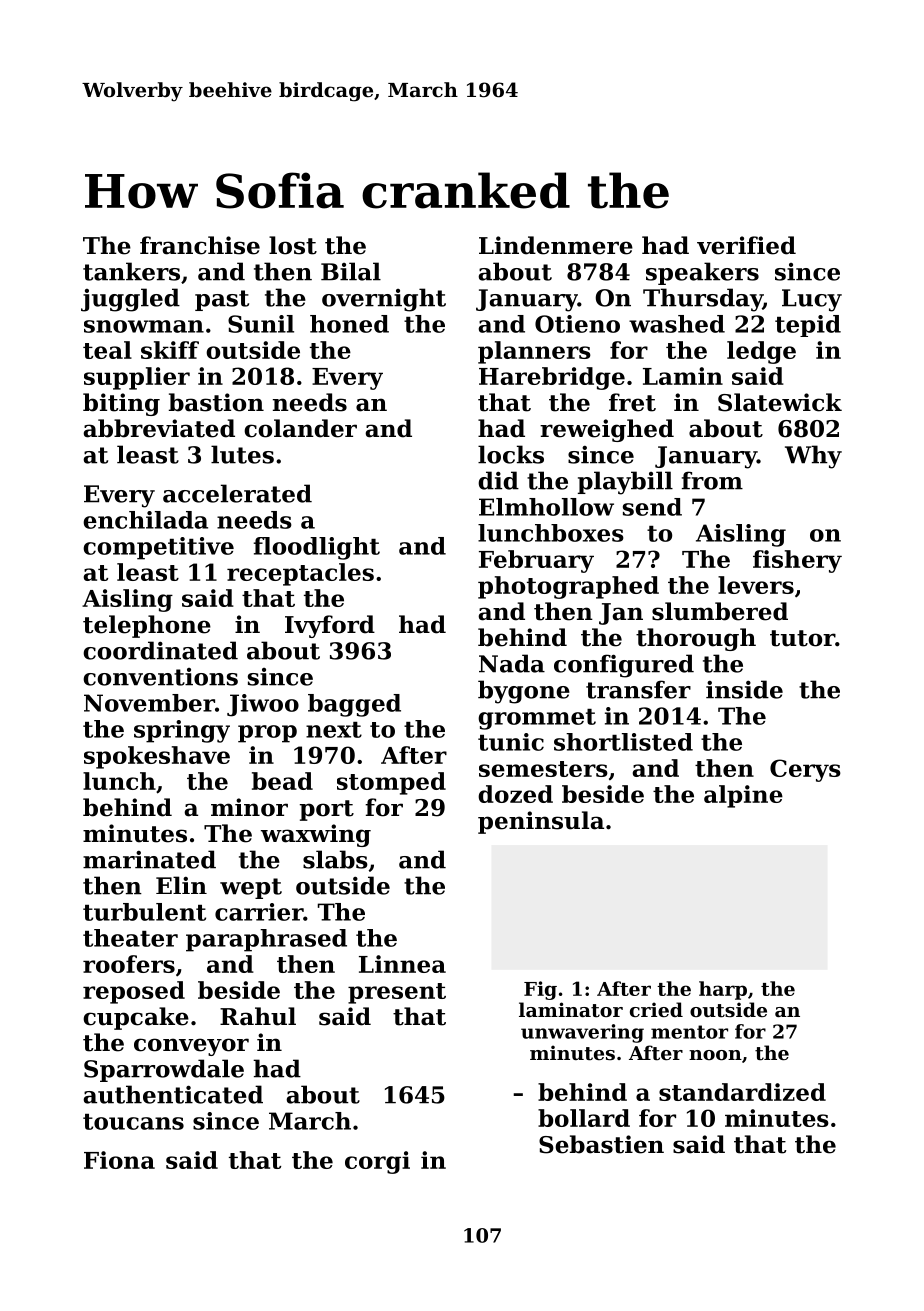  I want to click on bollard, so click(584, 1118).
